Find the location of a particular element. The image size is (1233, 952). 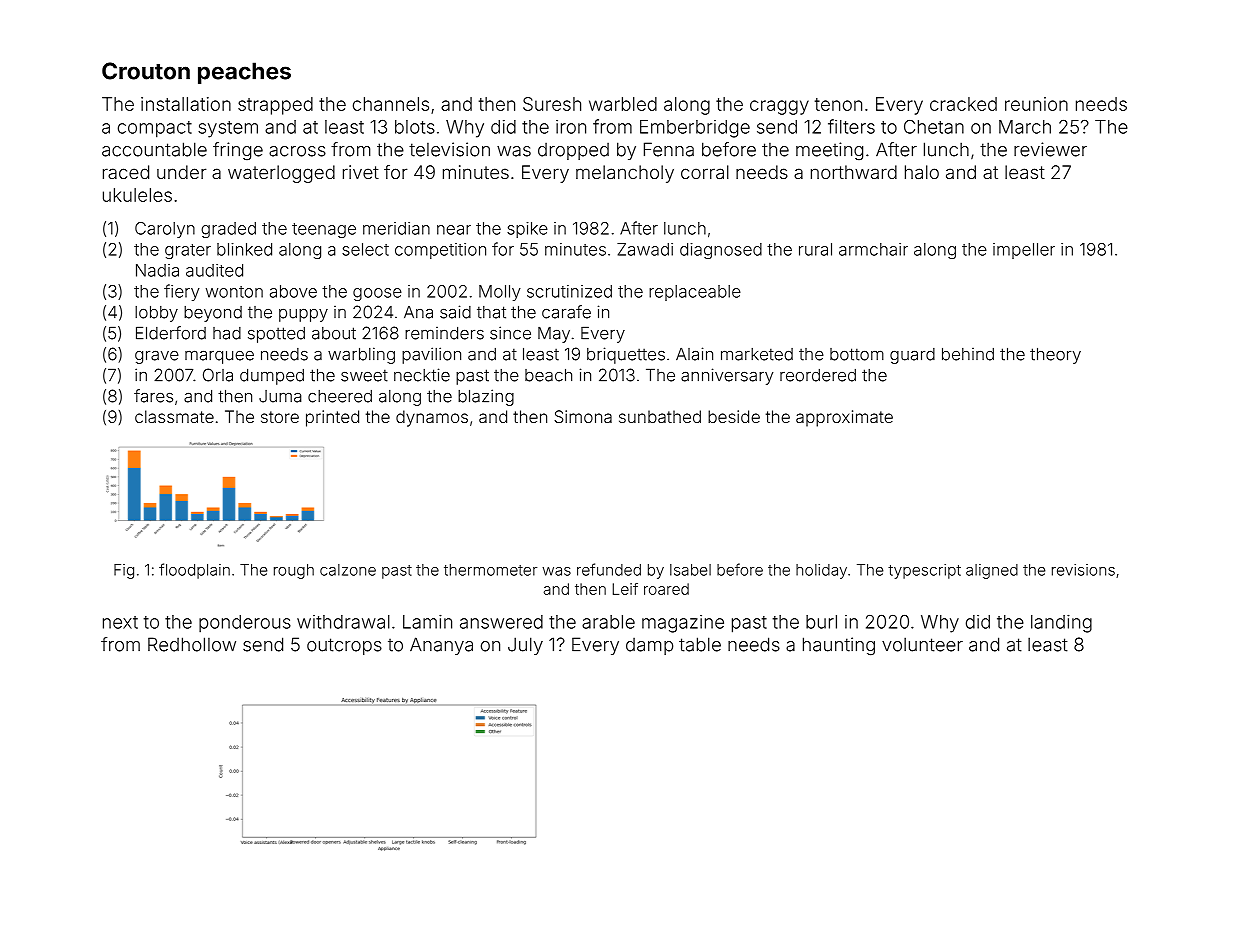

typescript is located at coordinates (924, 571).
